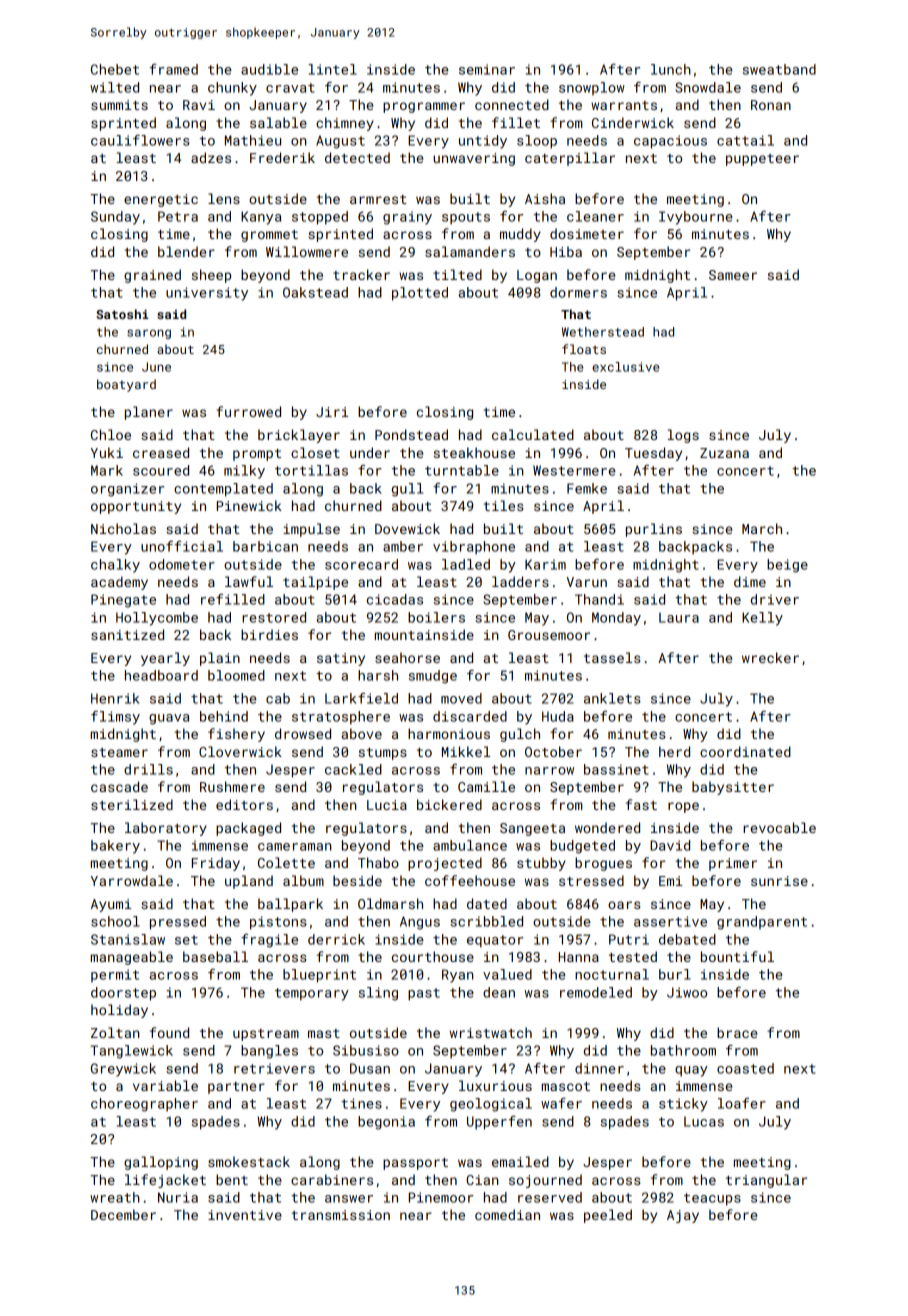 Image resolution: width=908 pixels, height=1316 pixels. I want to click on sweatband, so click(779, 69).
